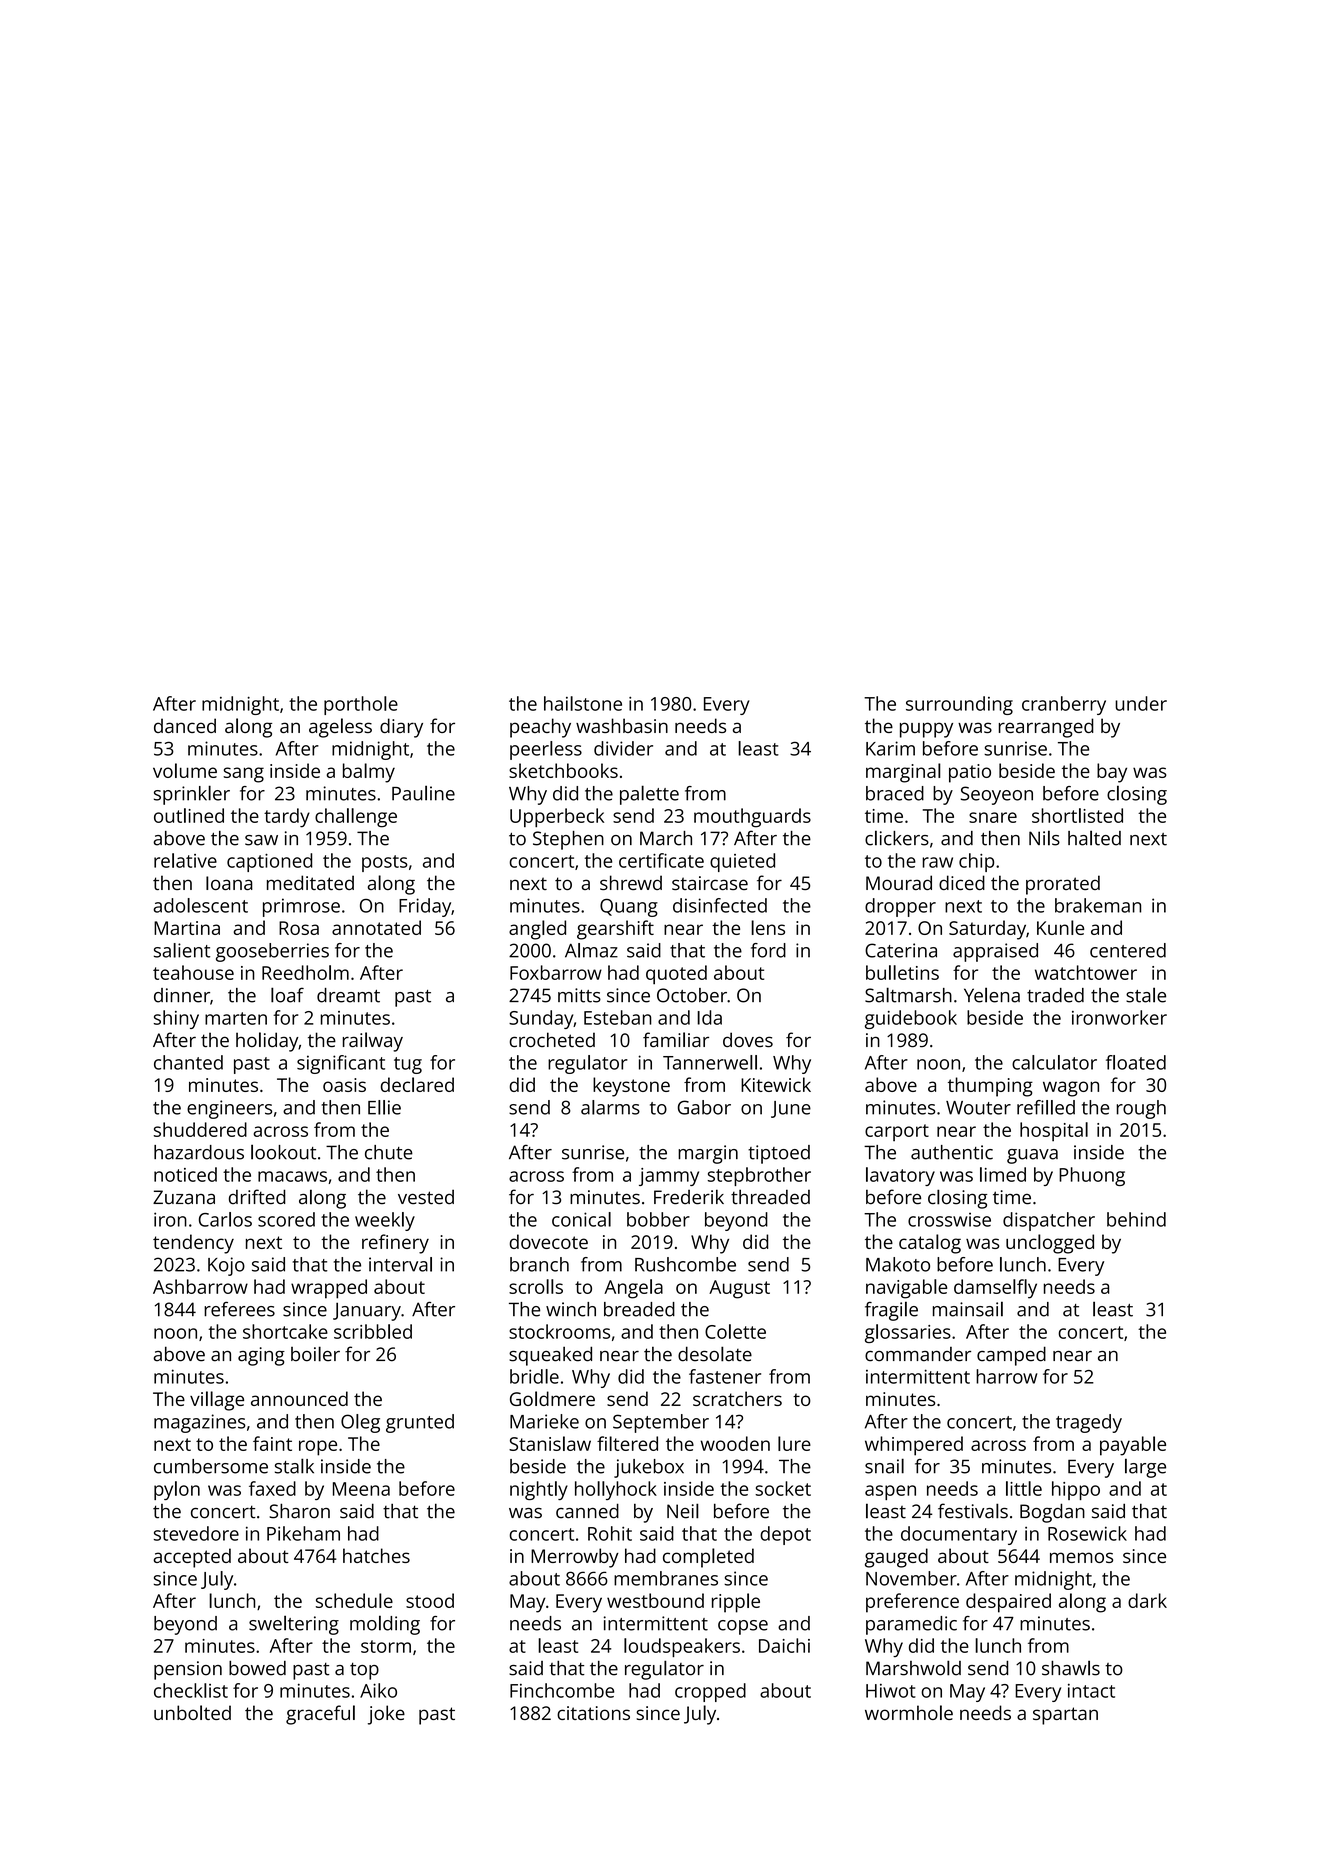 This screenshot has width=1320, height=1867. I want to click on little, so click(1024, 1488).
